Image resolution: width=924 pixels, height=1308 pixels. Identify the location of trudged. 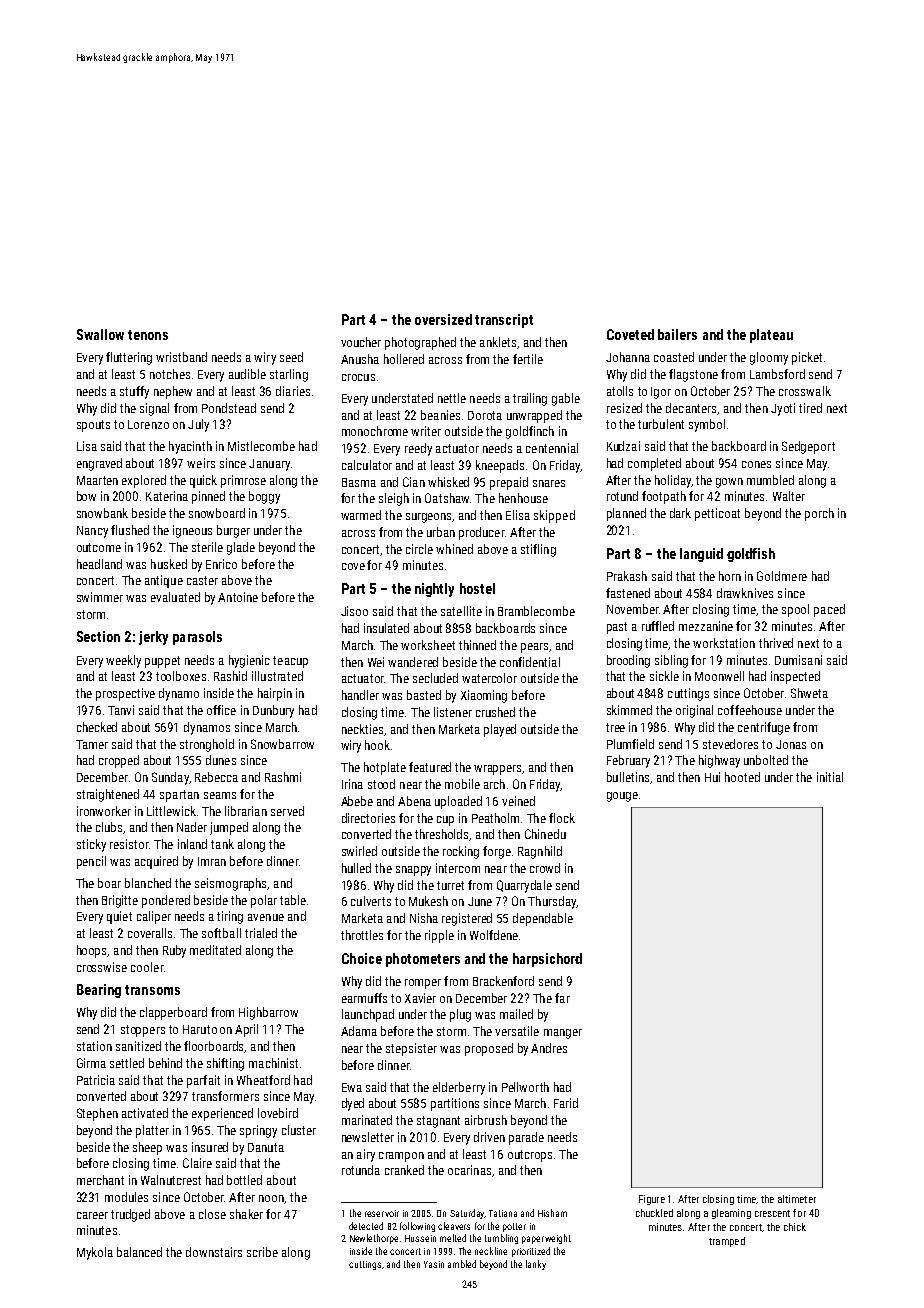
(130, 1215).
